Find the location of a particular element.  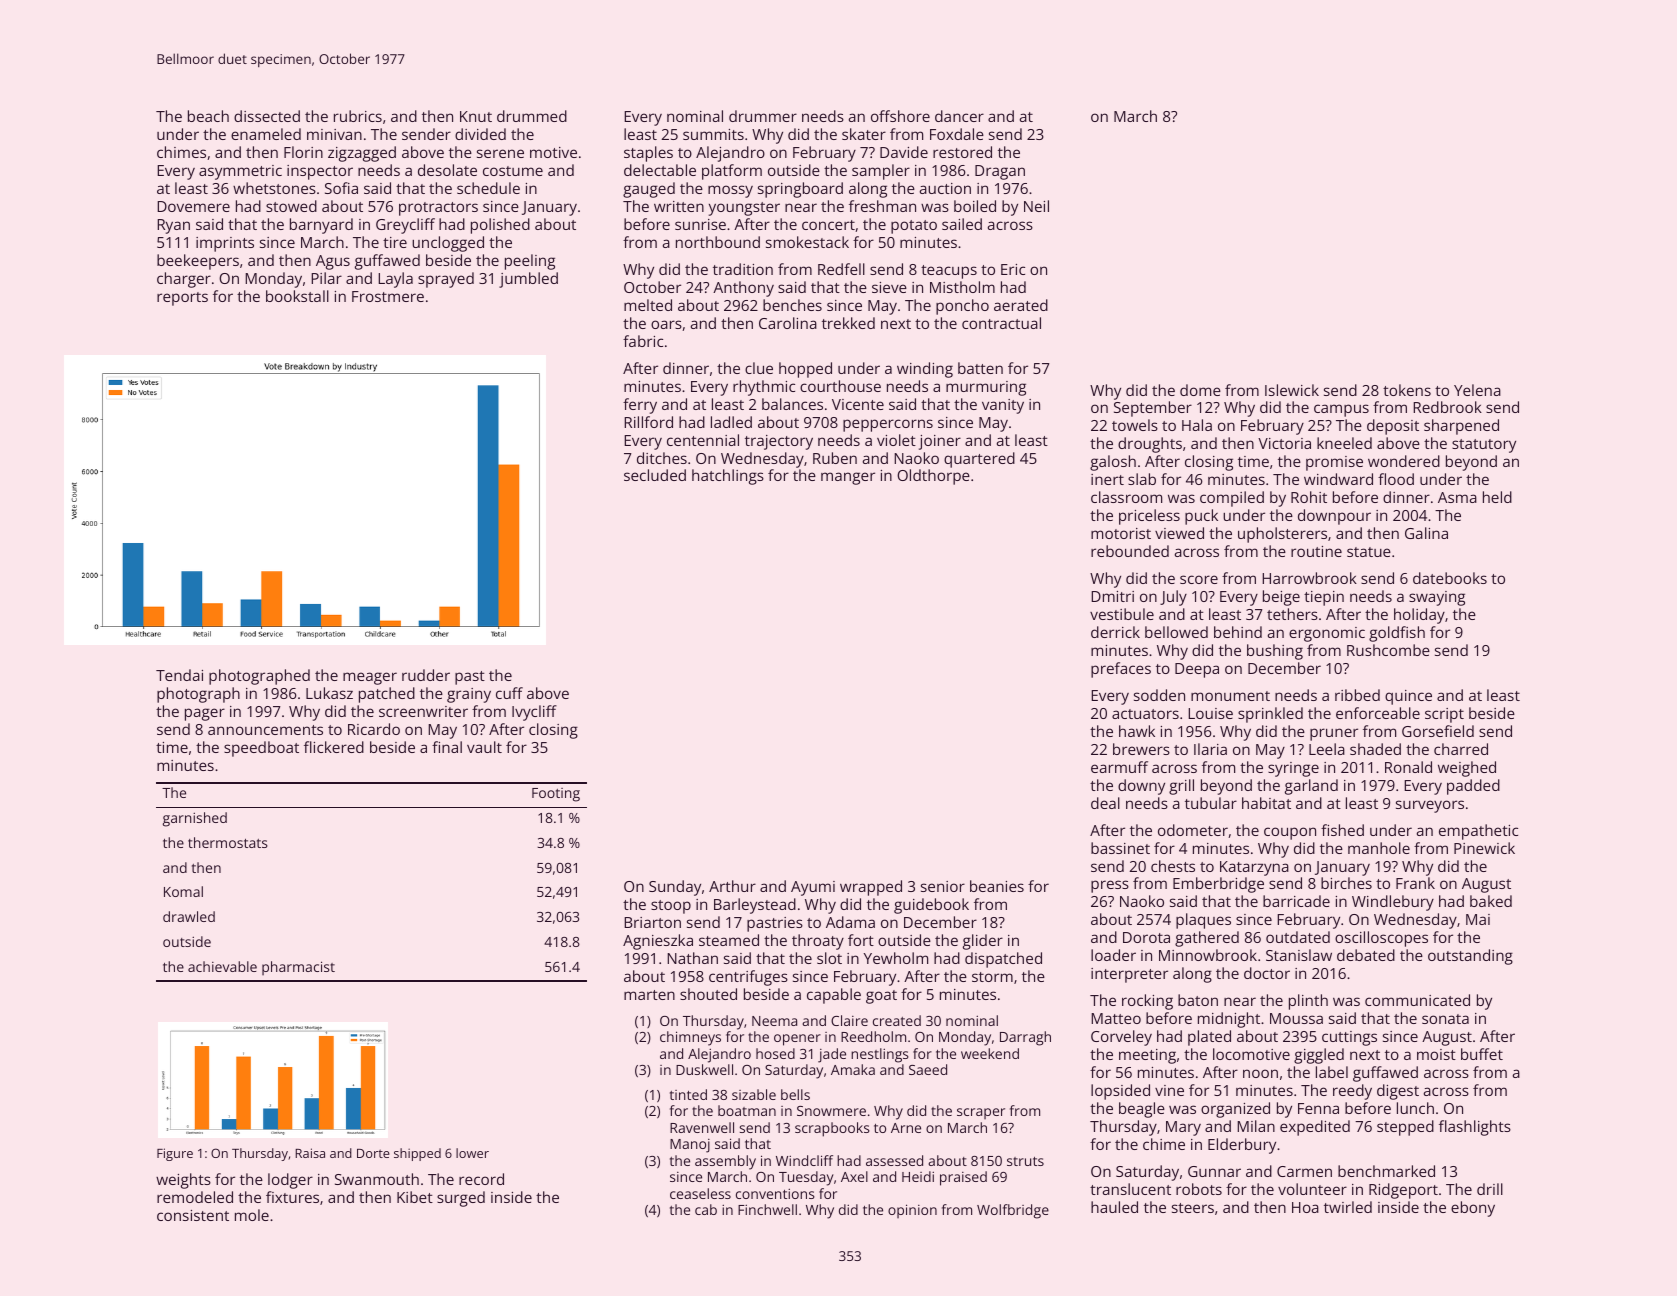

drawled is located at coordinates (189, 916).
